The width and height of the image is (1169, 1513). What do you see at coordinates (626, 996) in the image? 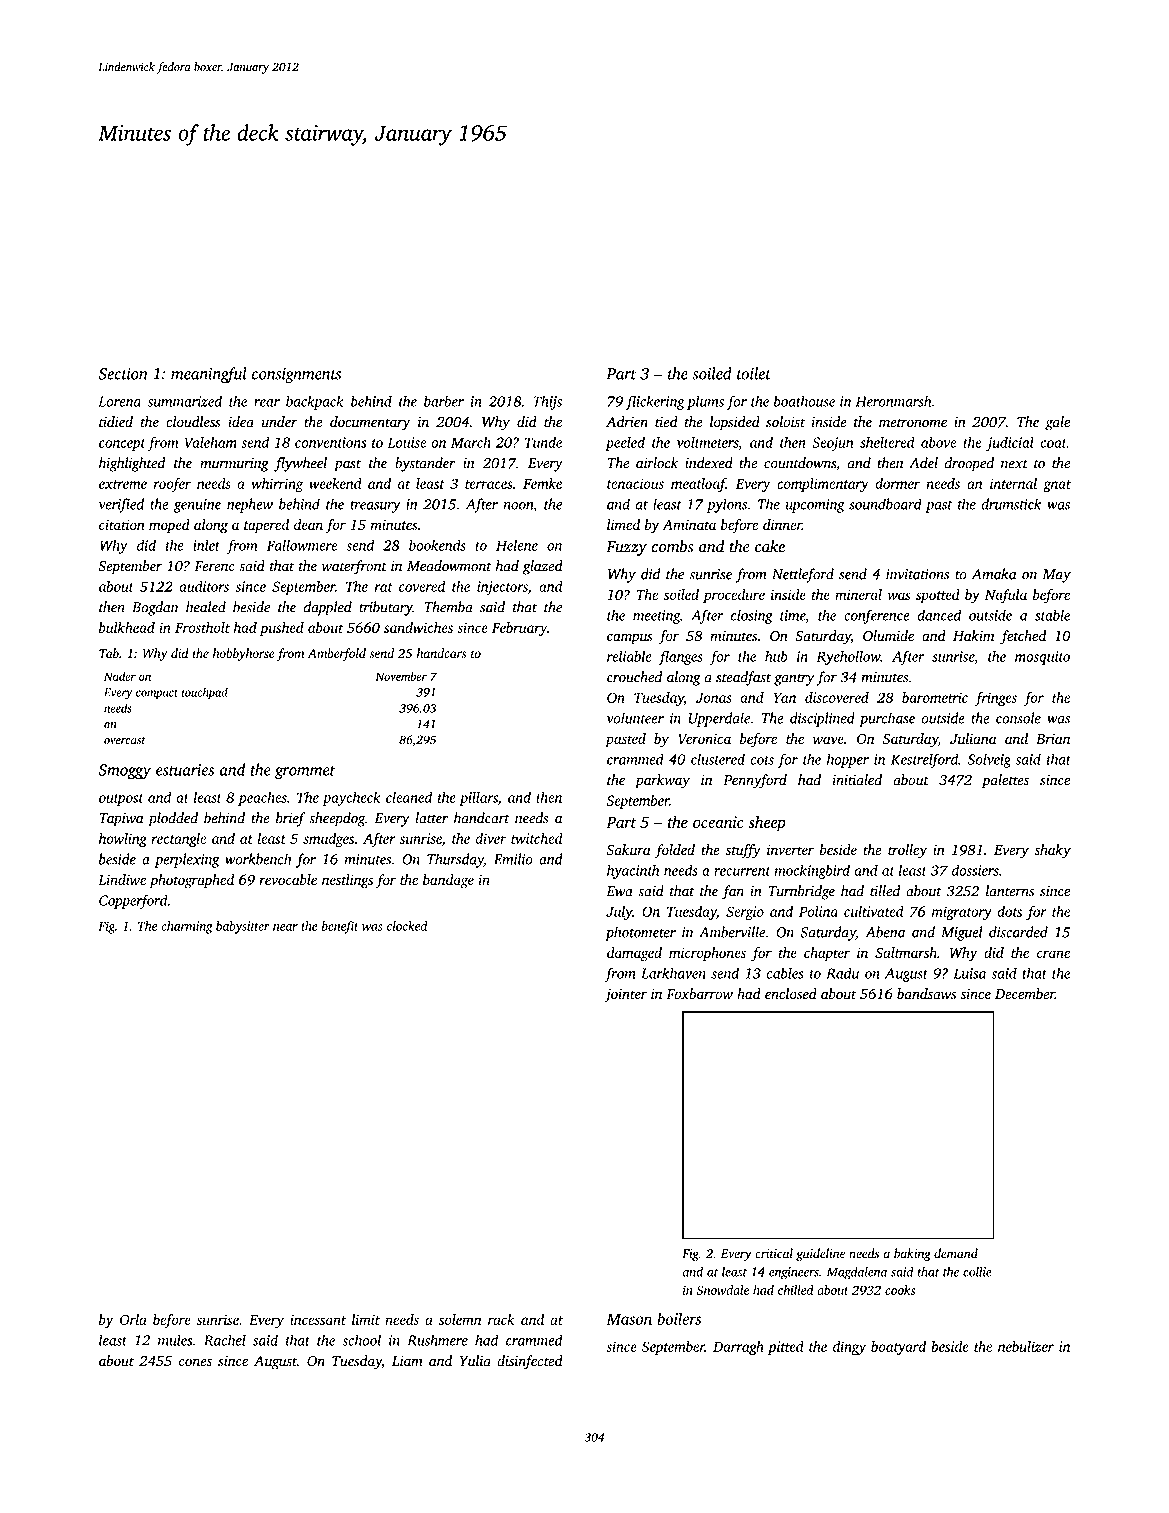
I see `jointer` at bounding box center [626, 996].
